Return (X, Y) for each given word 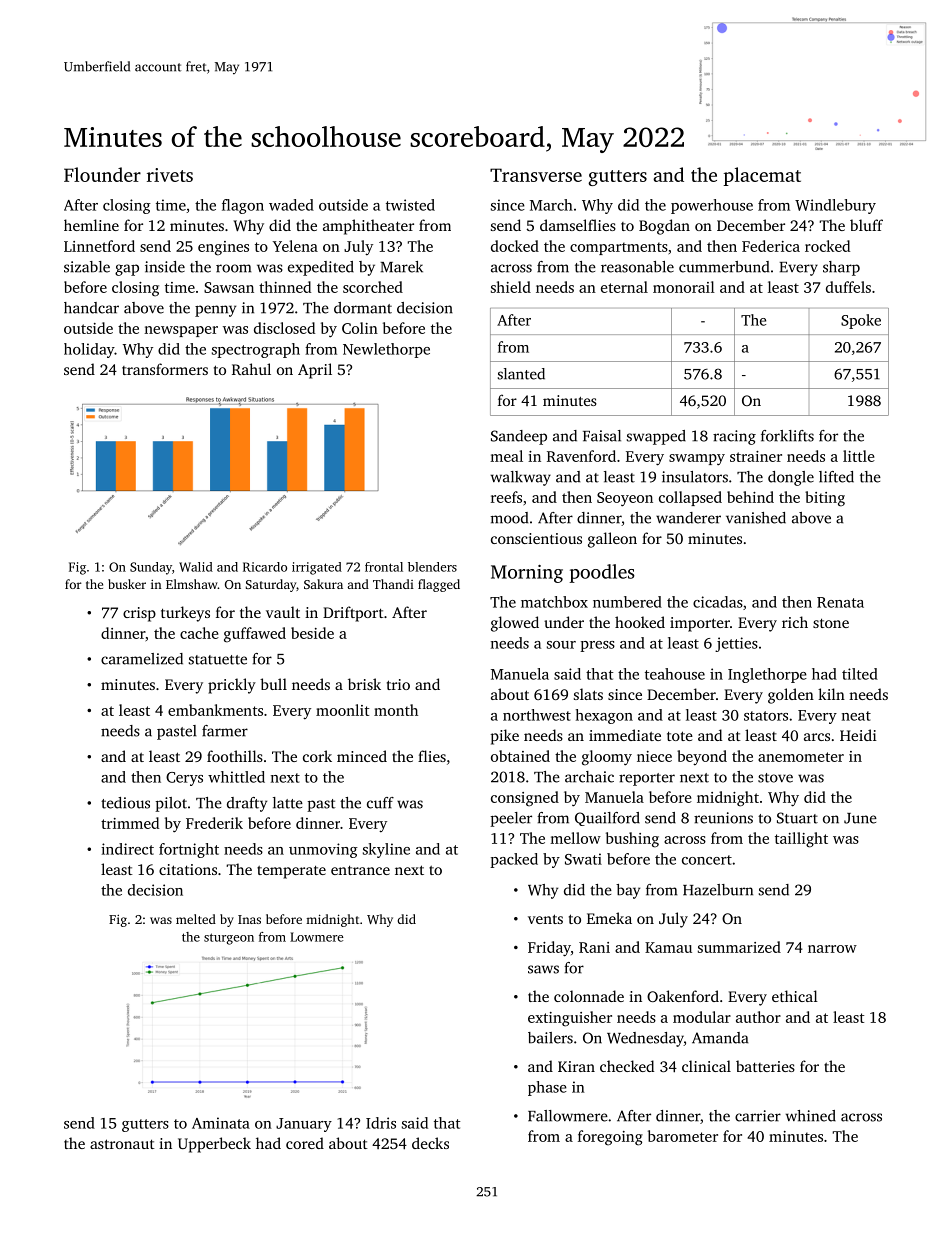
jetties (736, 644)
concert (707, 860)
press (597, 646)
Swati (583, 859)
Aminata (221, 1123)
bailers (550, 1038)
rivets (170, 175)
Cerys (184, 779)
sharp (841, 268)
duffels (848, 287)
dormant (363, 308)
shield (511, 287)
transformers (165, 369)
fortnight (189, 850)
